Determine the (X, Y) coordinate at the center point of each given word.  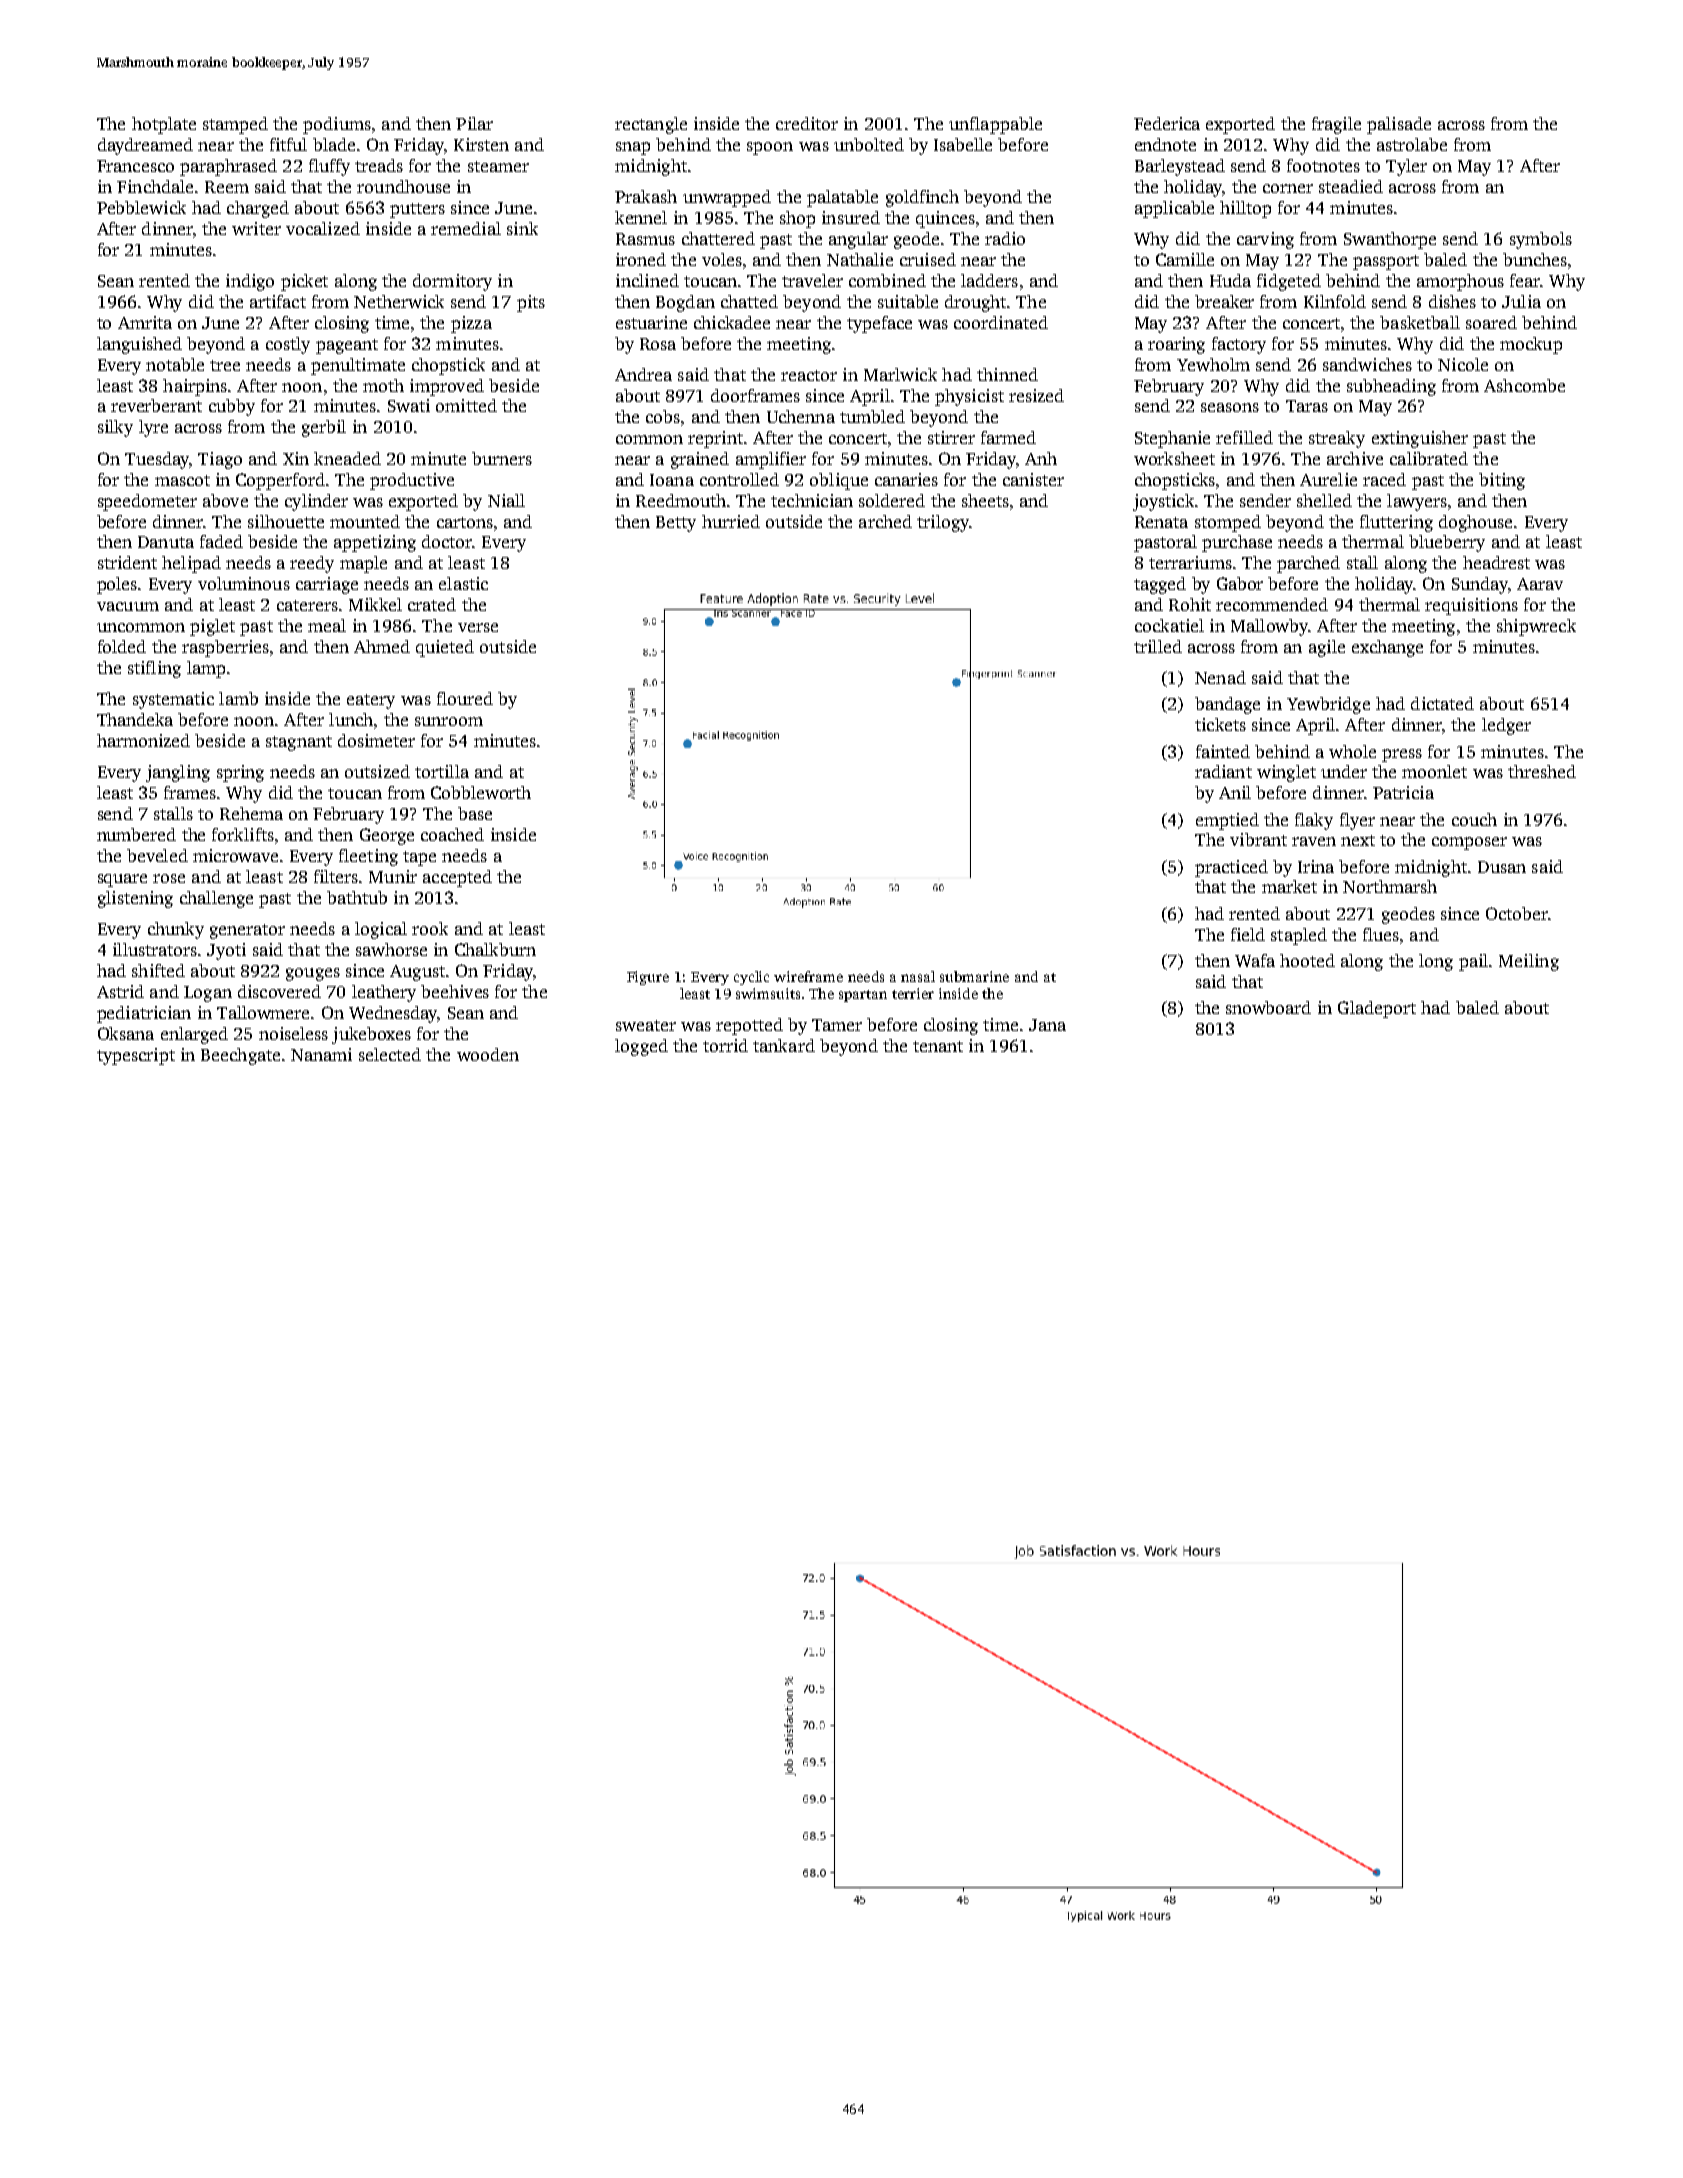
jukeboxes (371, 1035)
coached (452, 834)
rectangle (651, 125)
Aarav (1540, 584)
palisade (1399, 125)
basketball (1420, 322)
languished (139, 345)
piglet (212, 627)
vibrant (1258, 839)
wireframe (808, 976)
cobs (663, 416)
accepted (457, 878)
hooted (1307, 960)
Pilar (474, 123)
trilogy (943, 523)
